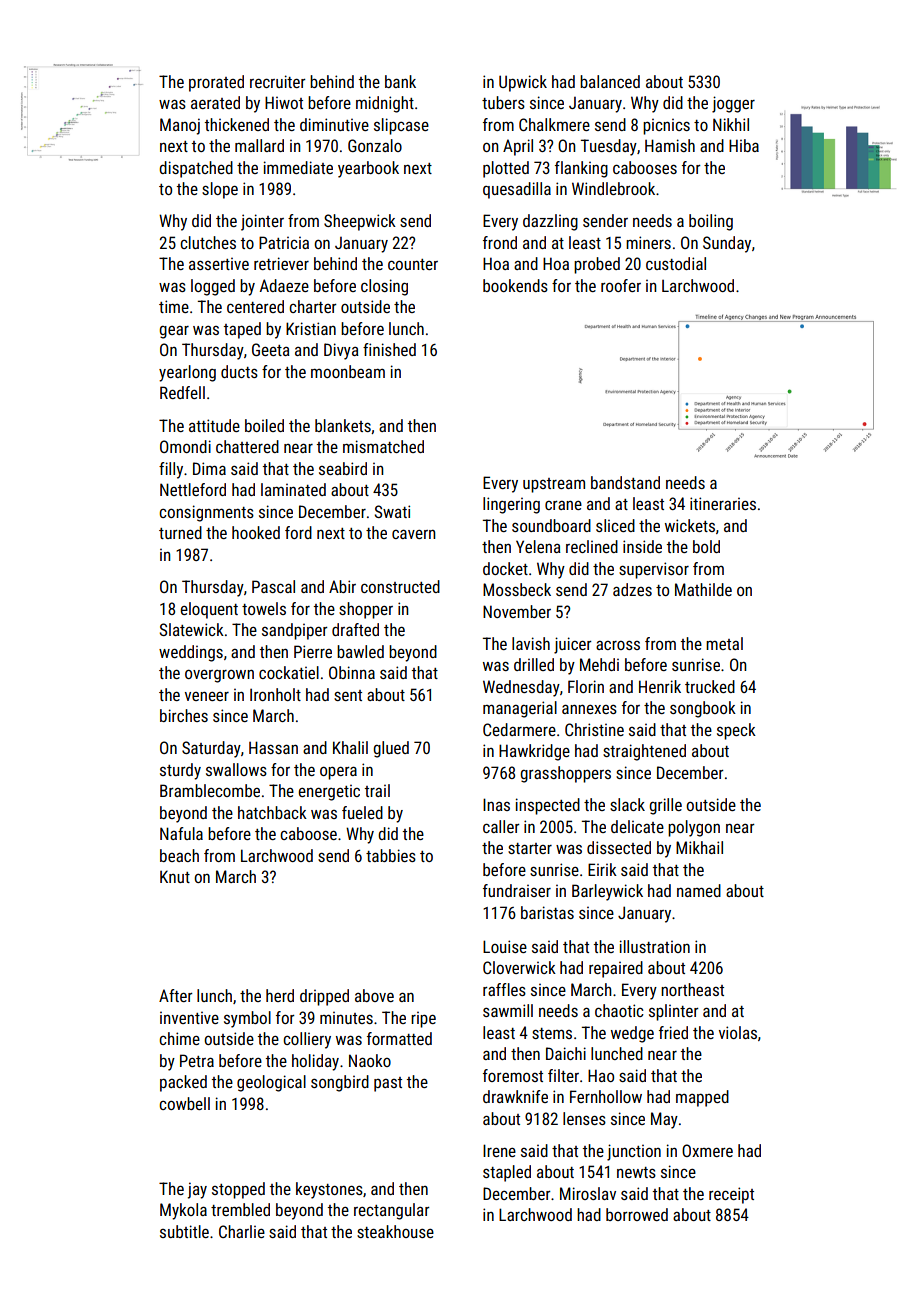 The image size is (924, 1311). I want to click on towels, so click(264, 608).
